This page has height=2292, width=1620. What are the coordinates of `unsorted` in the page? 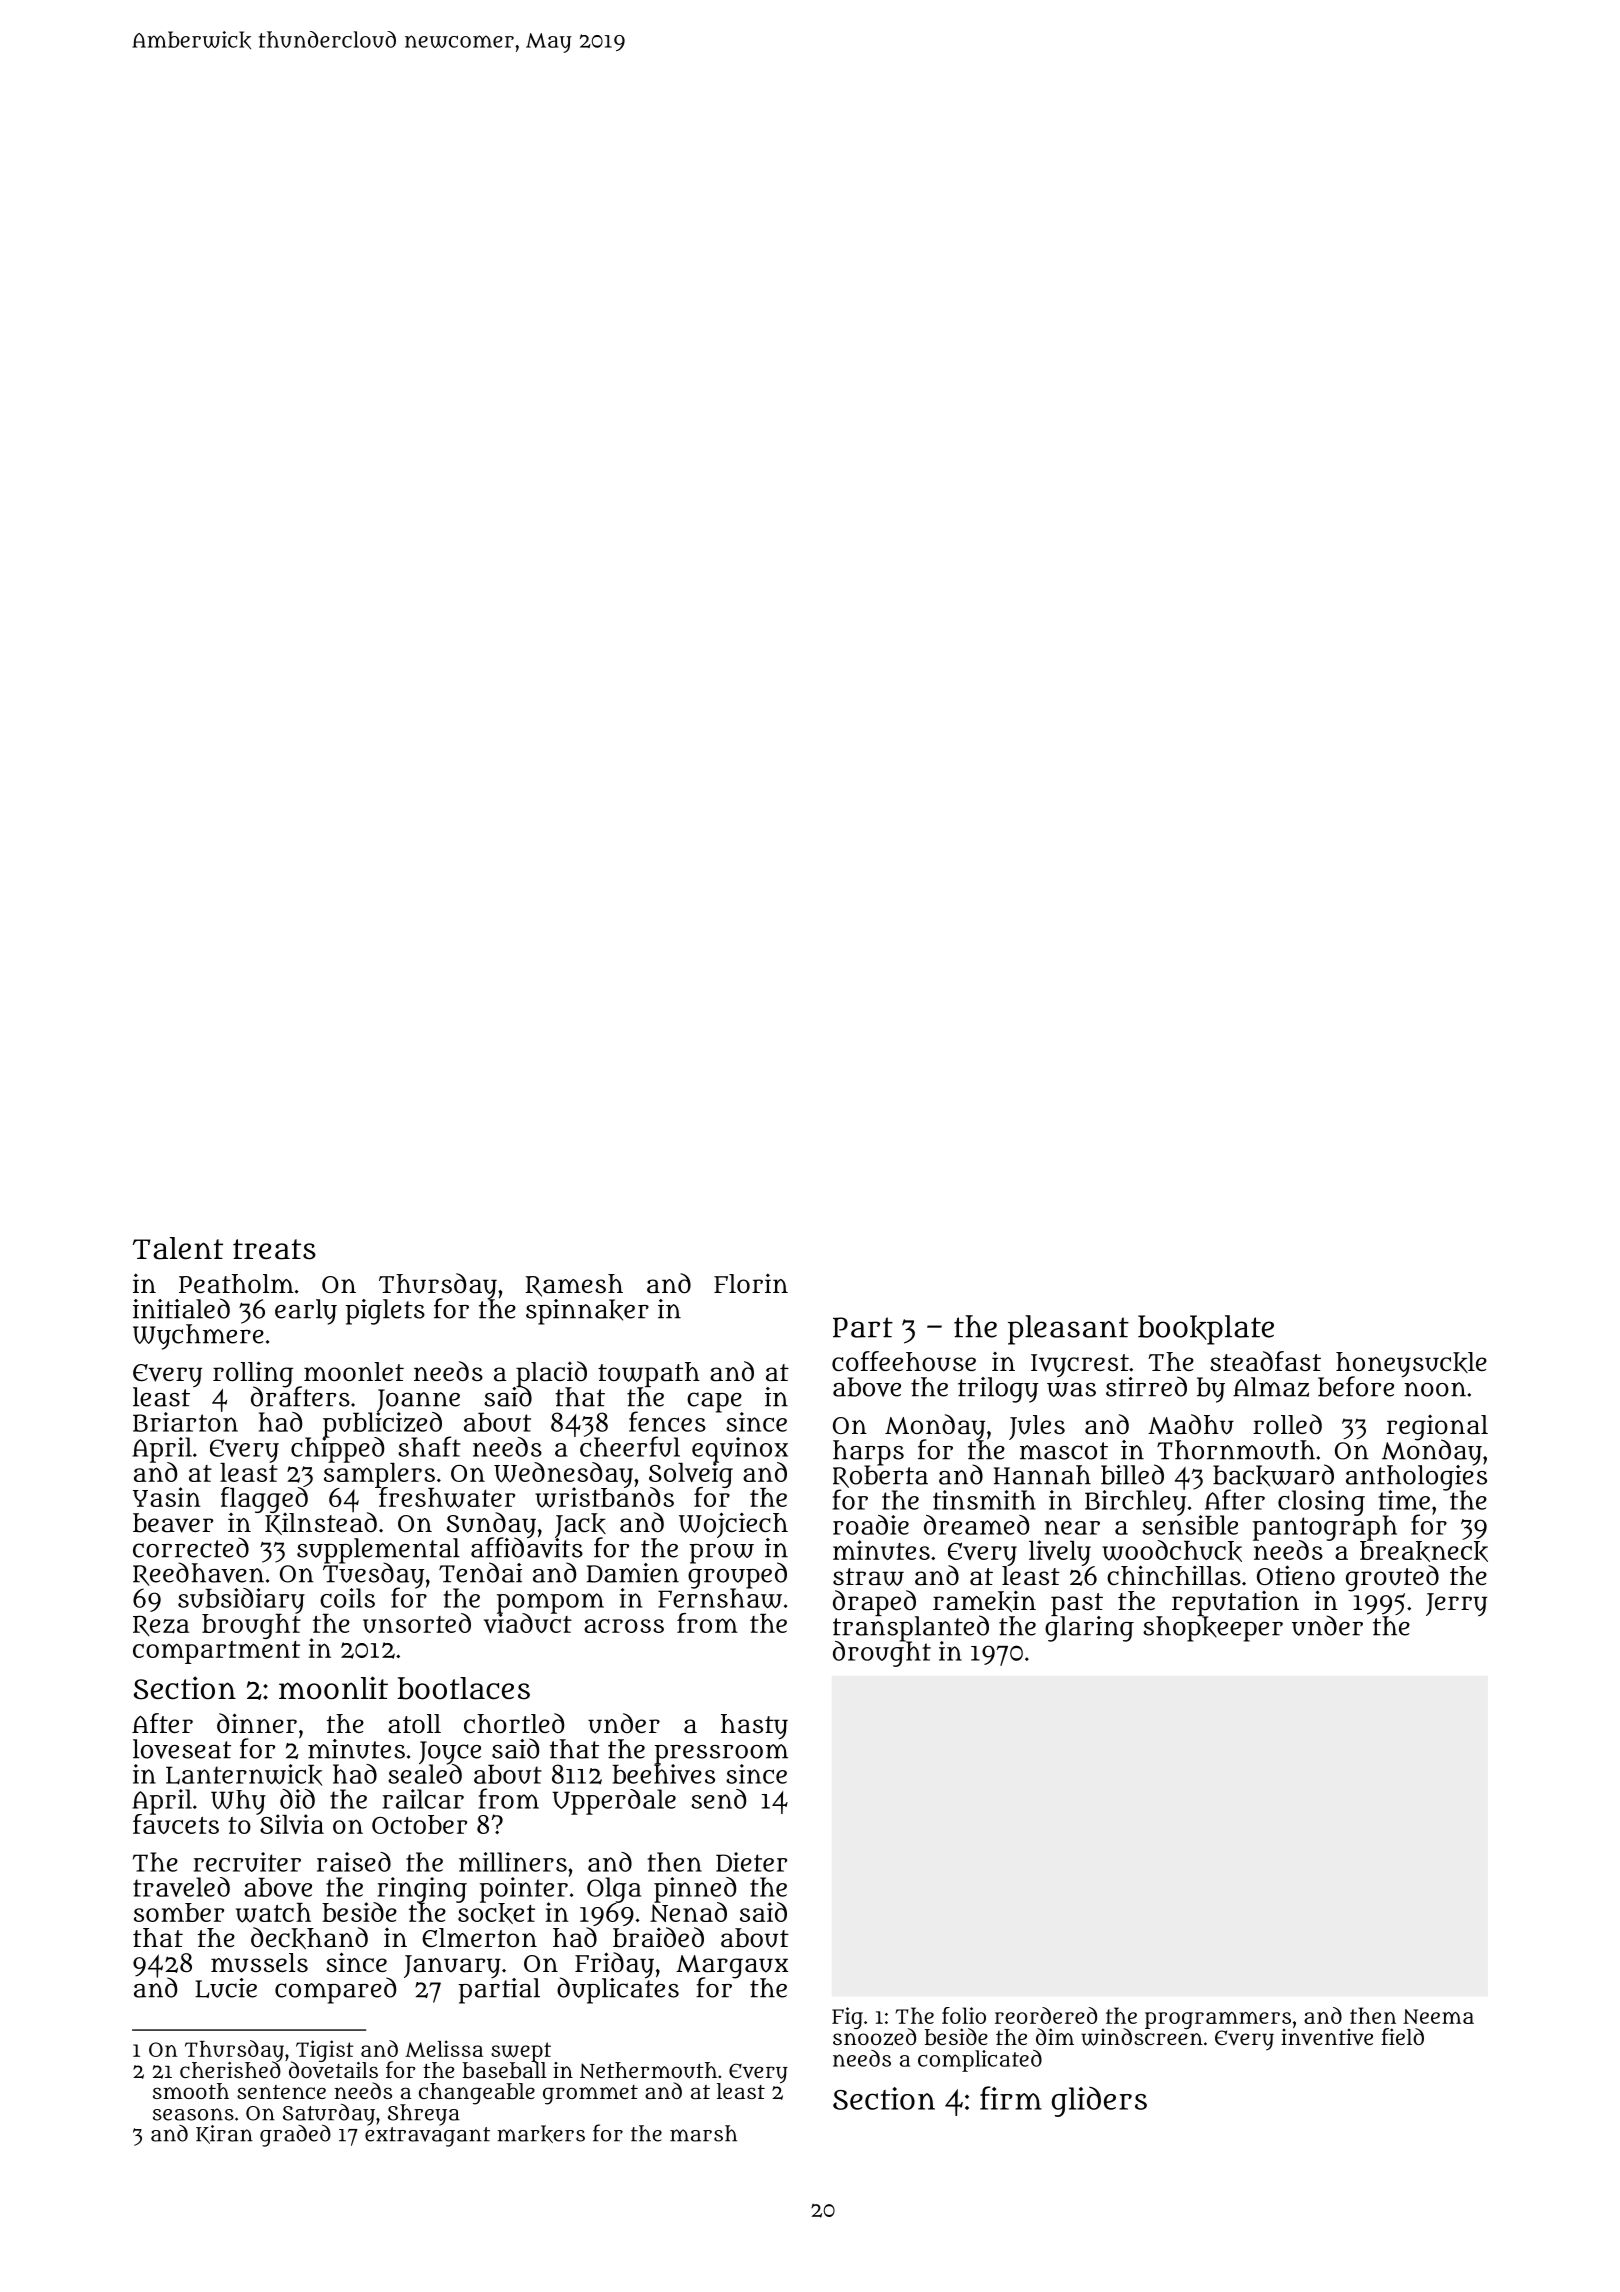 It's located at (417, 1623).
